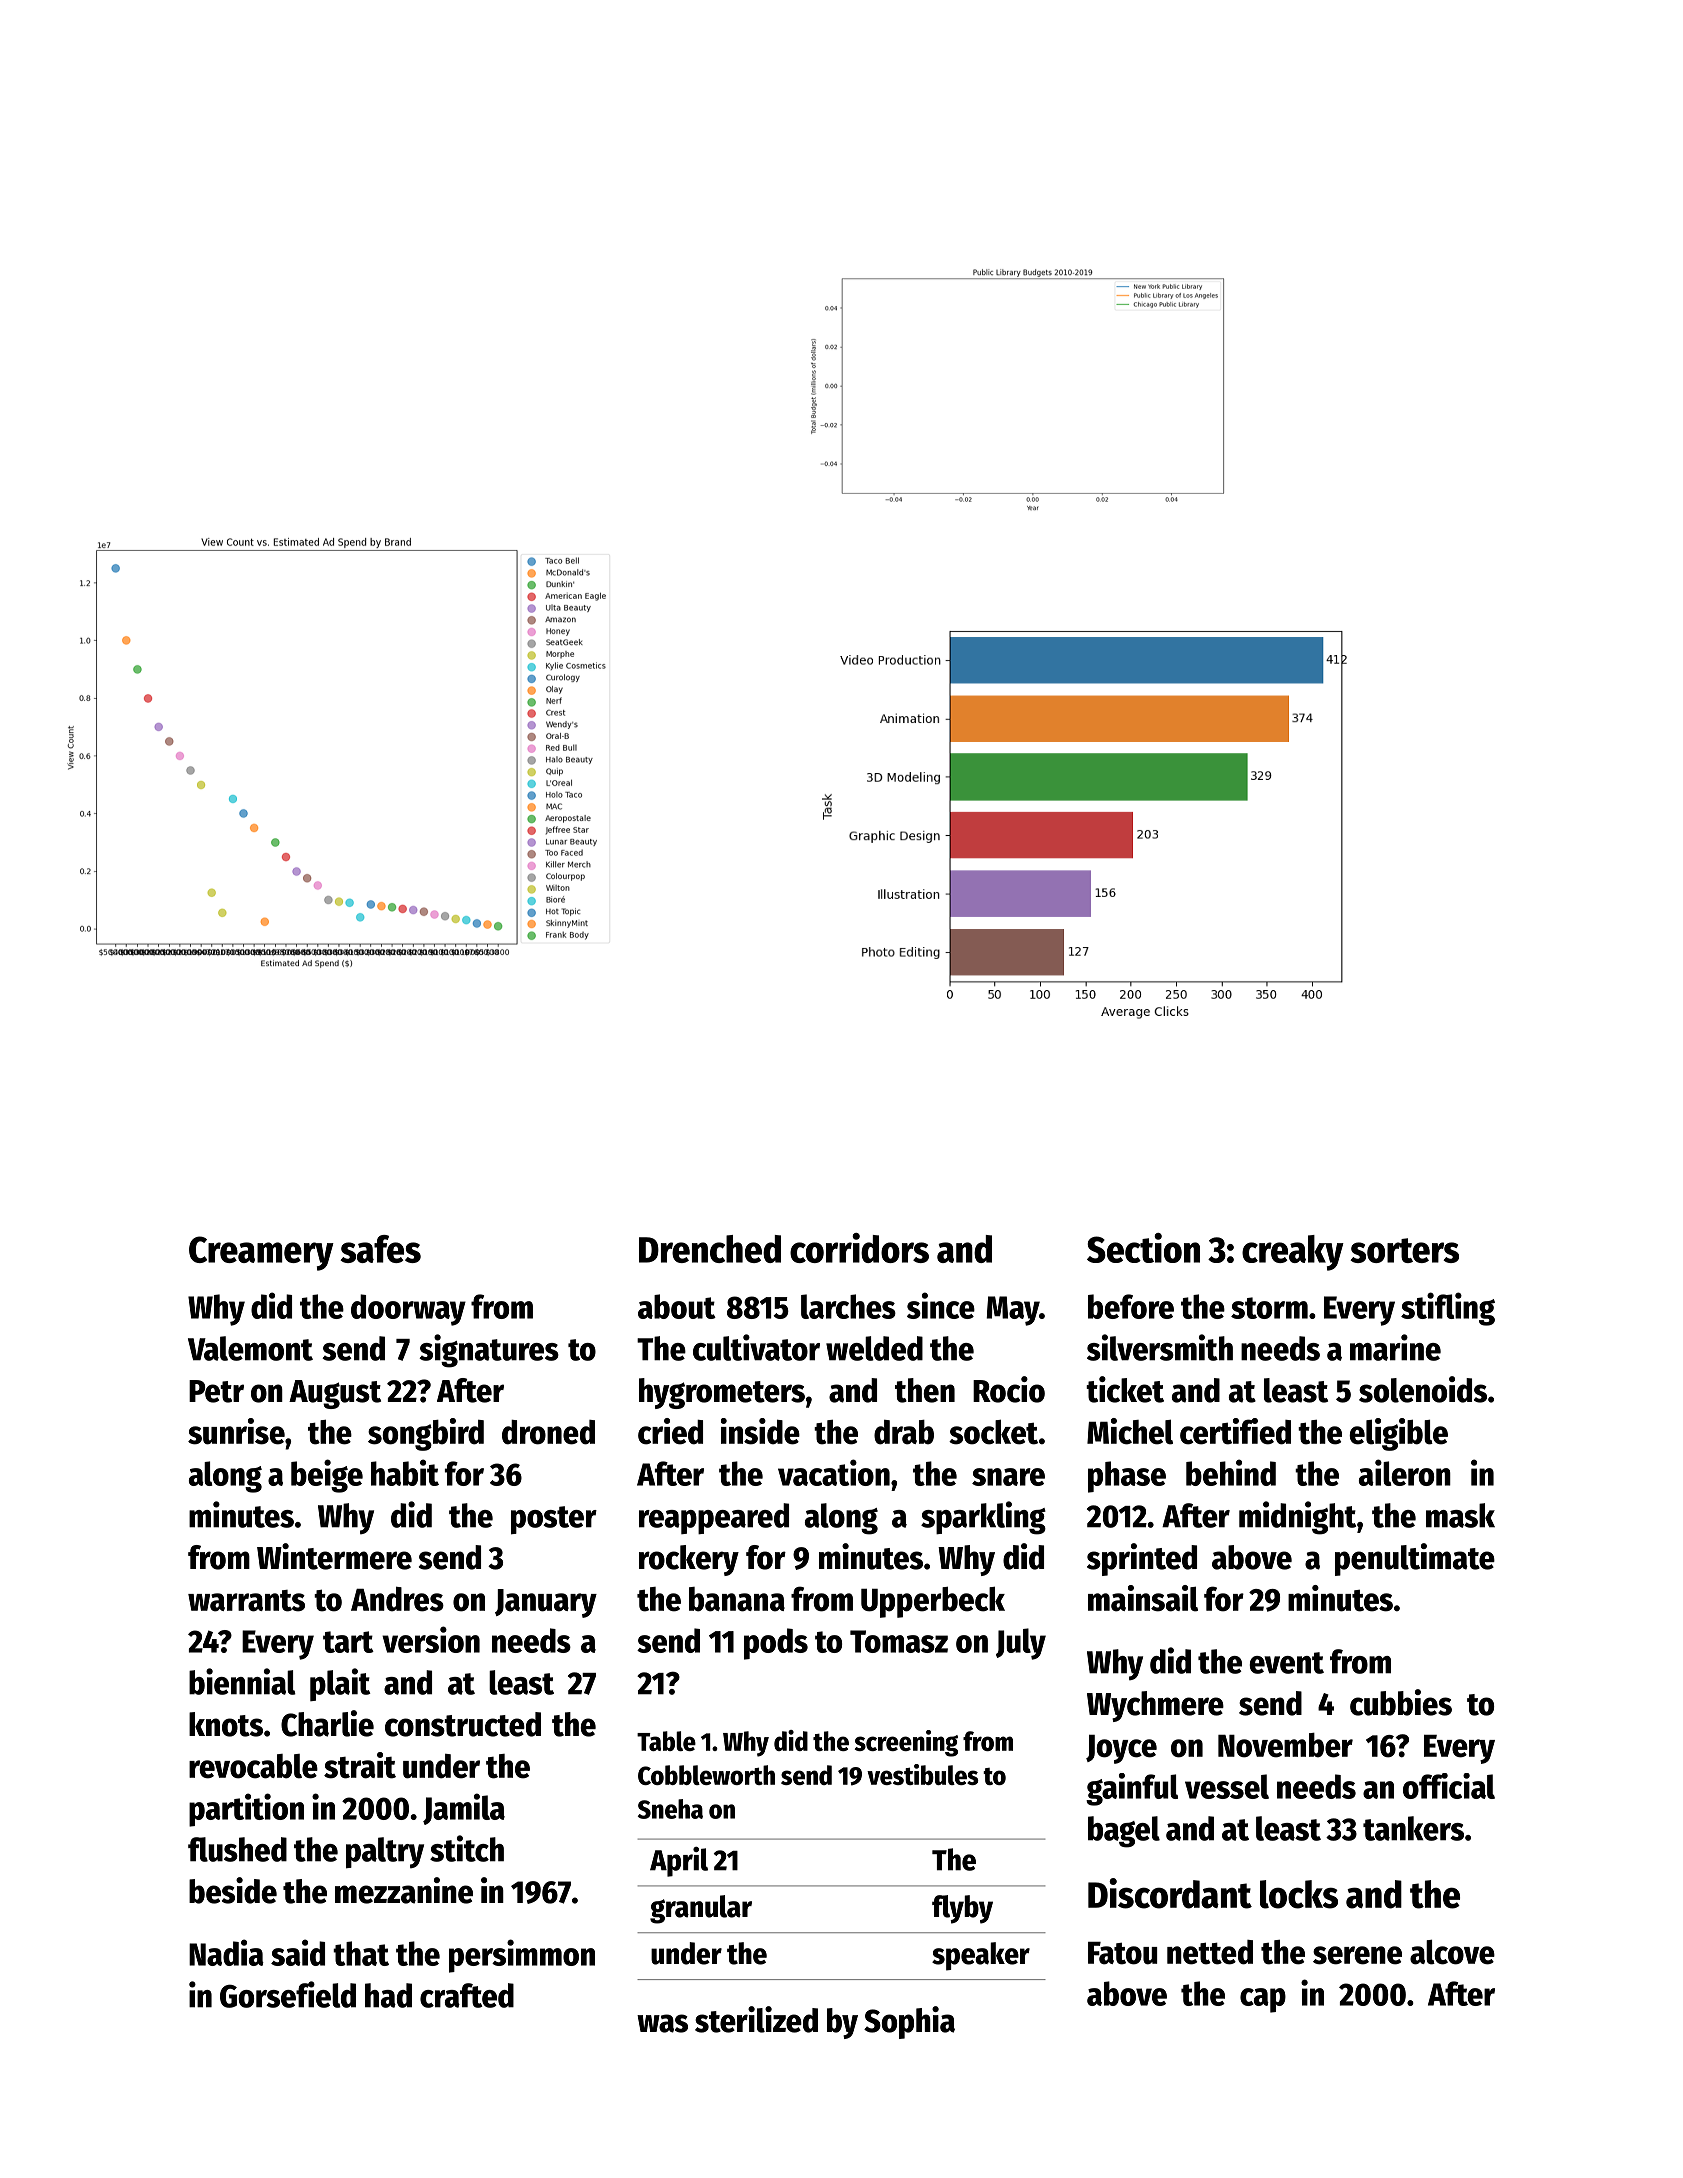  I want to click on sprinted, so click(1142, 1559).
